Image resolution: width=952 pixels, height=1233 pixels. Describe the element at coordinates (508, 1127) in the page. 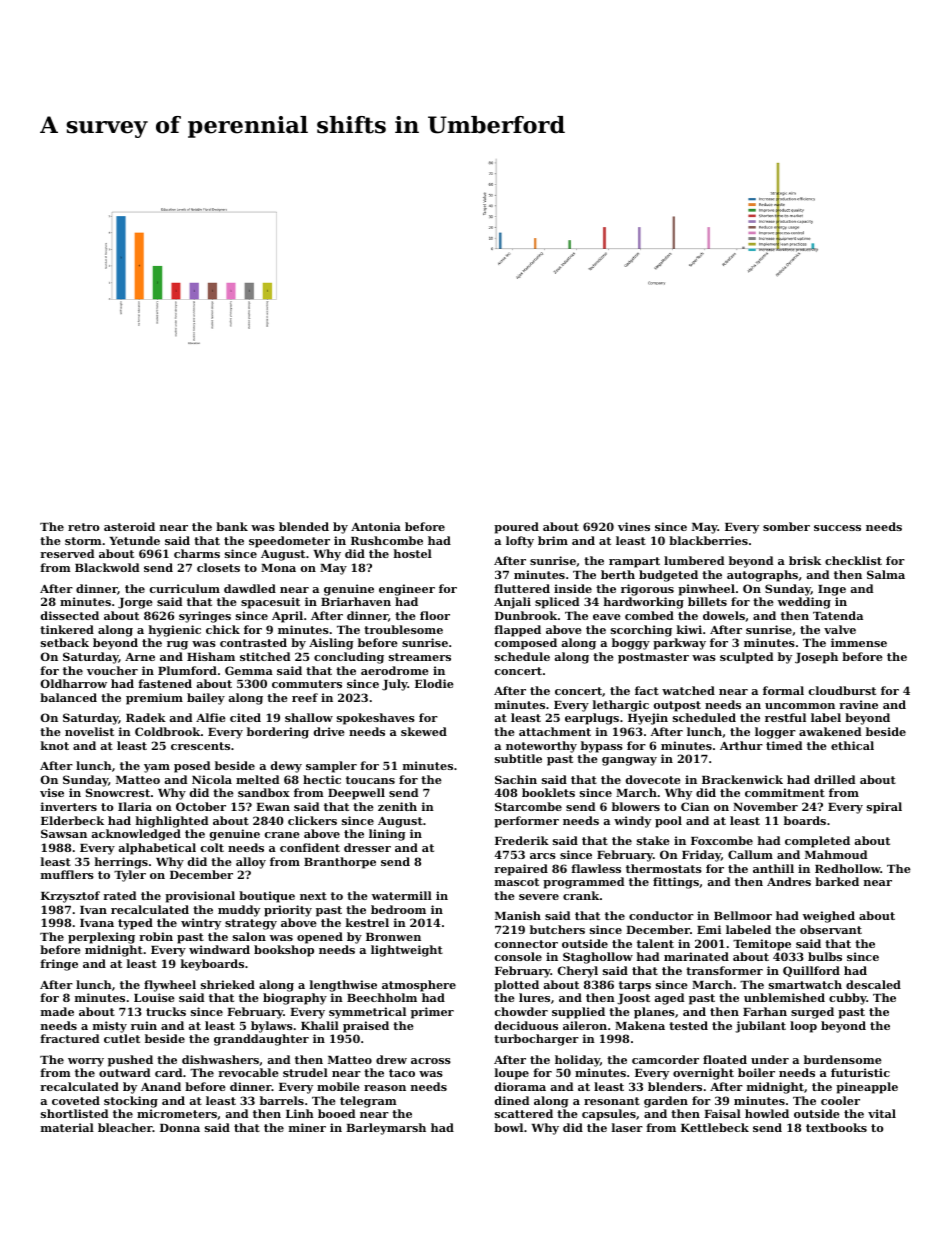

I see `bowl` at that location.
